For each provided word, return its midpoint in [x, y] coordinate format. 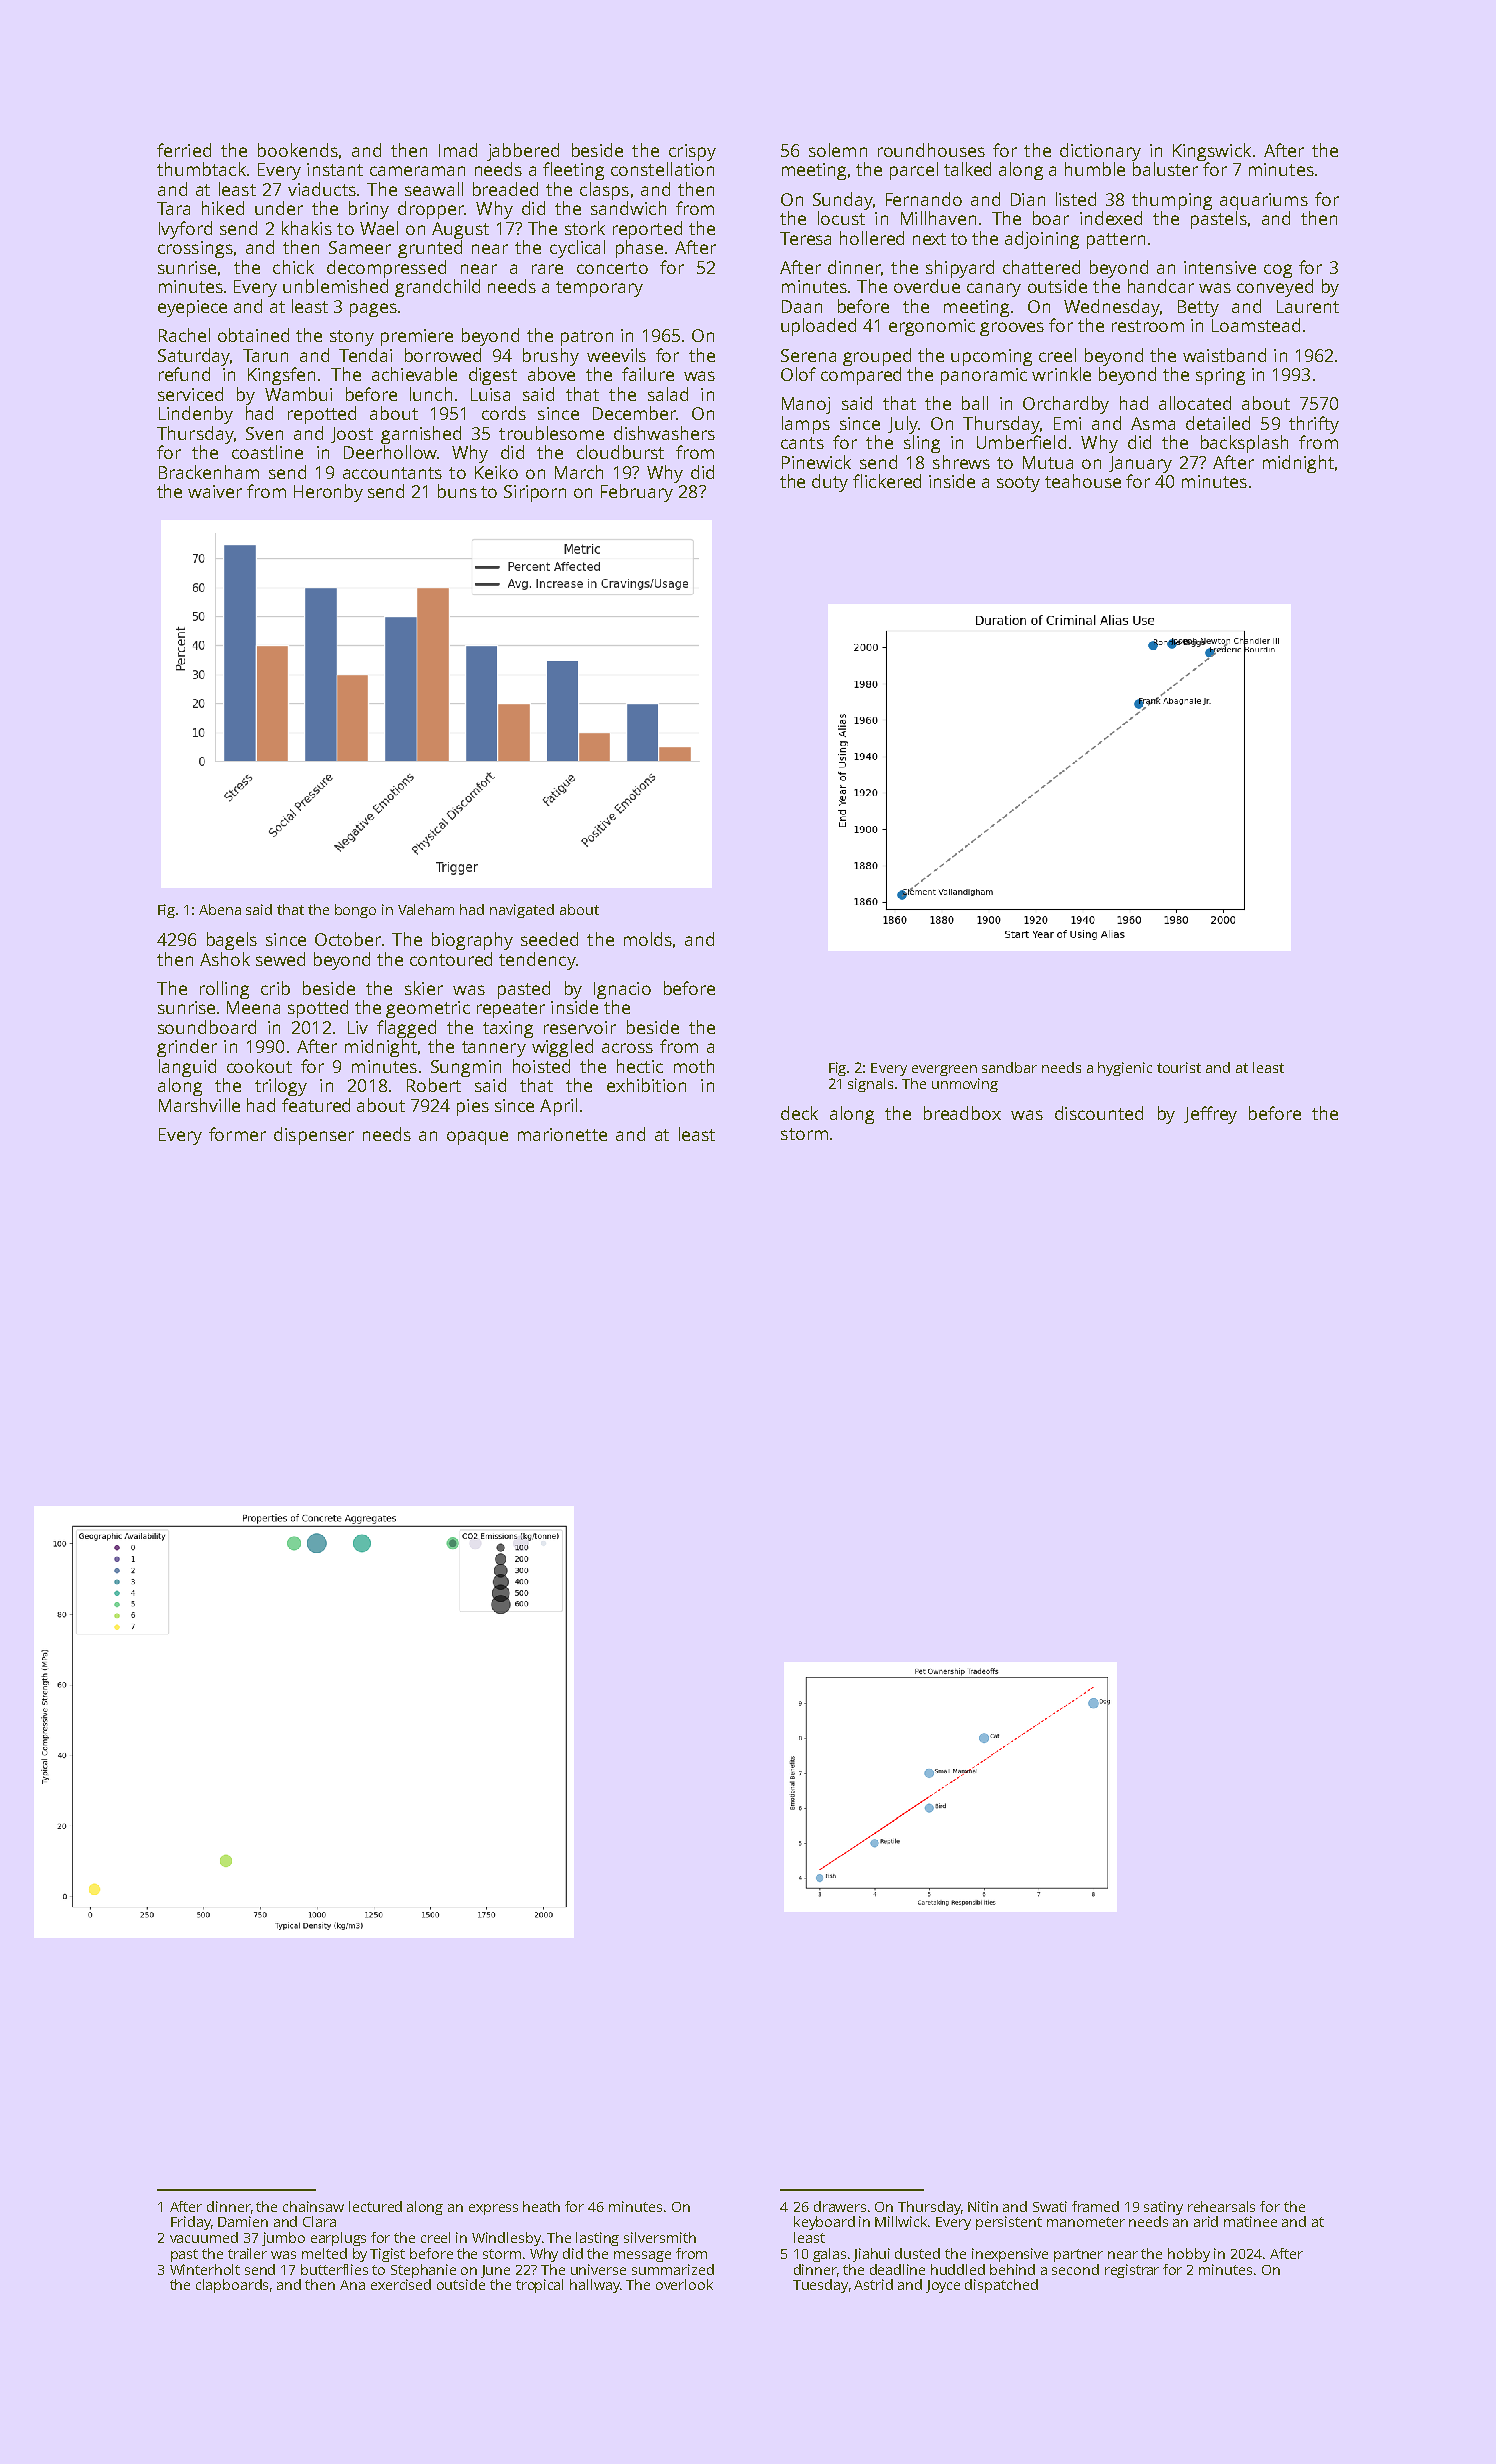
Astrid [873, 2284]
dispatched [1001, 2286]
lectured [375, 2206]
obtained [253, 335]
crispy [692, 152]
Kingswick [1212, 152]
